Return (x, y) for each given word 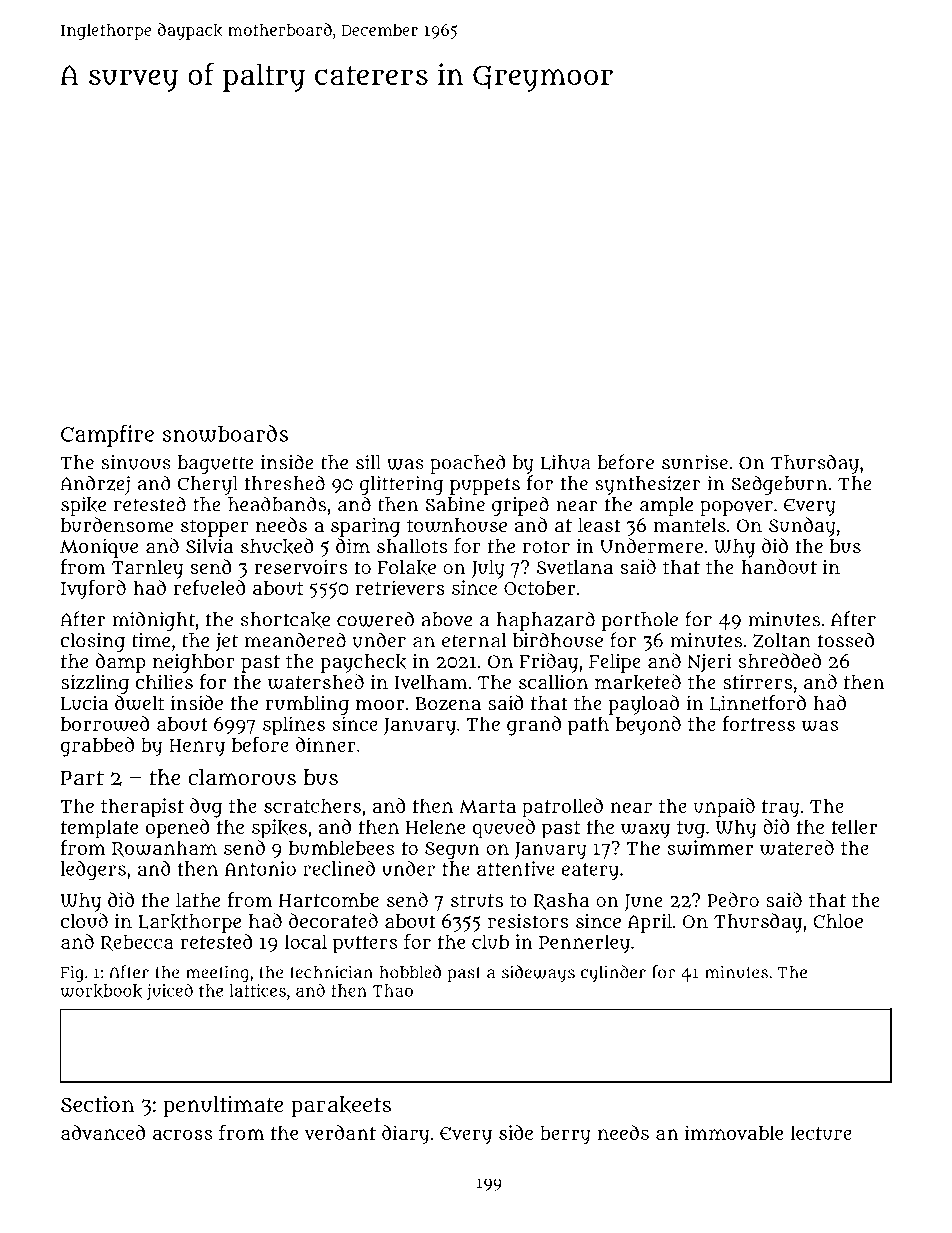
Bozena (448, 704)
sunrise (695, 462)
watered (797, 847)
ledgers (93, 871)
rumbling (307, 705)
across (182, 1134)
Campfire (107, 436)
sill (368, 462)
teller (854, 826)
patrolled (562, 808)
